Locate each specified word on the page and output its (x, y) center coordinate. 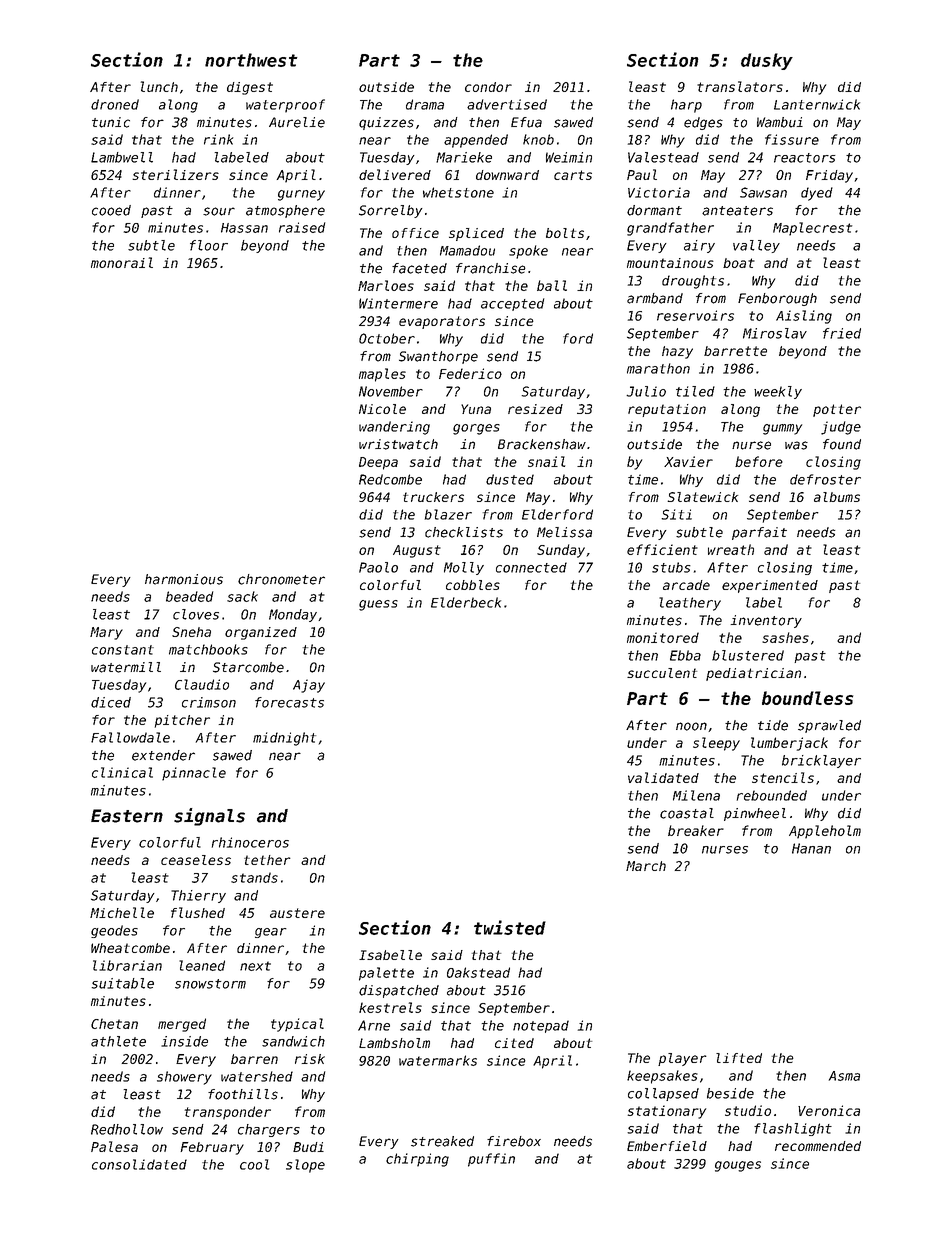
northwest (251, 60)
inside (184, 1041)
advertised (507, 104)
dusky (767, 61)
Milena (696, 795)
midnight (284, 739)
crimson (209, 702)
